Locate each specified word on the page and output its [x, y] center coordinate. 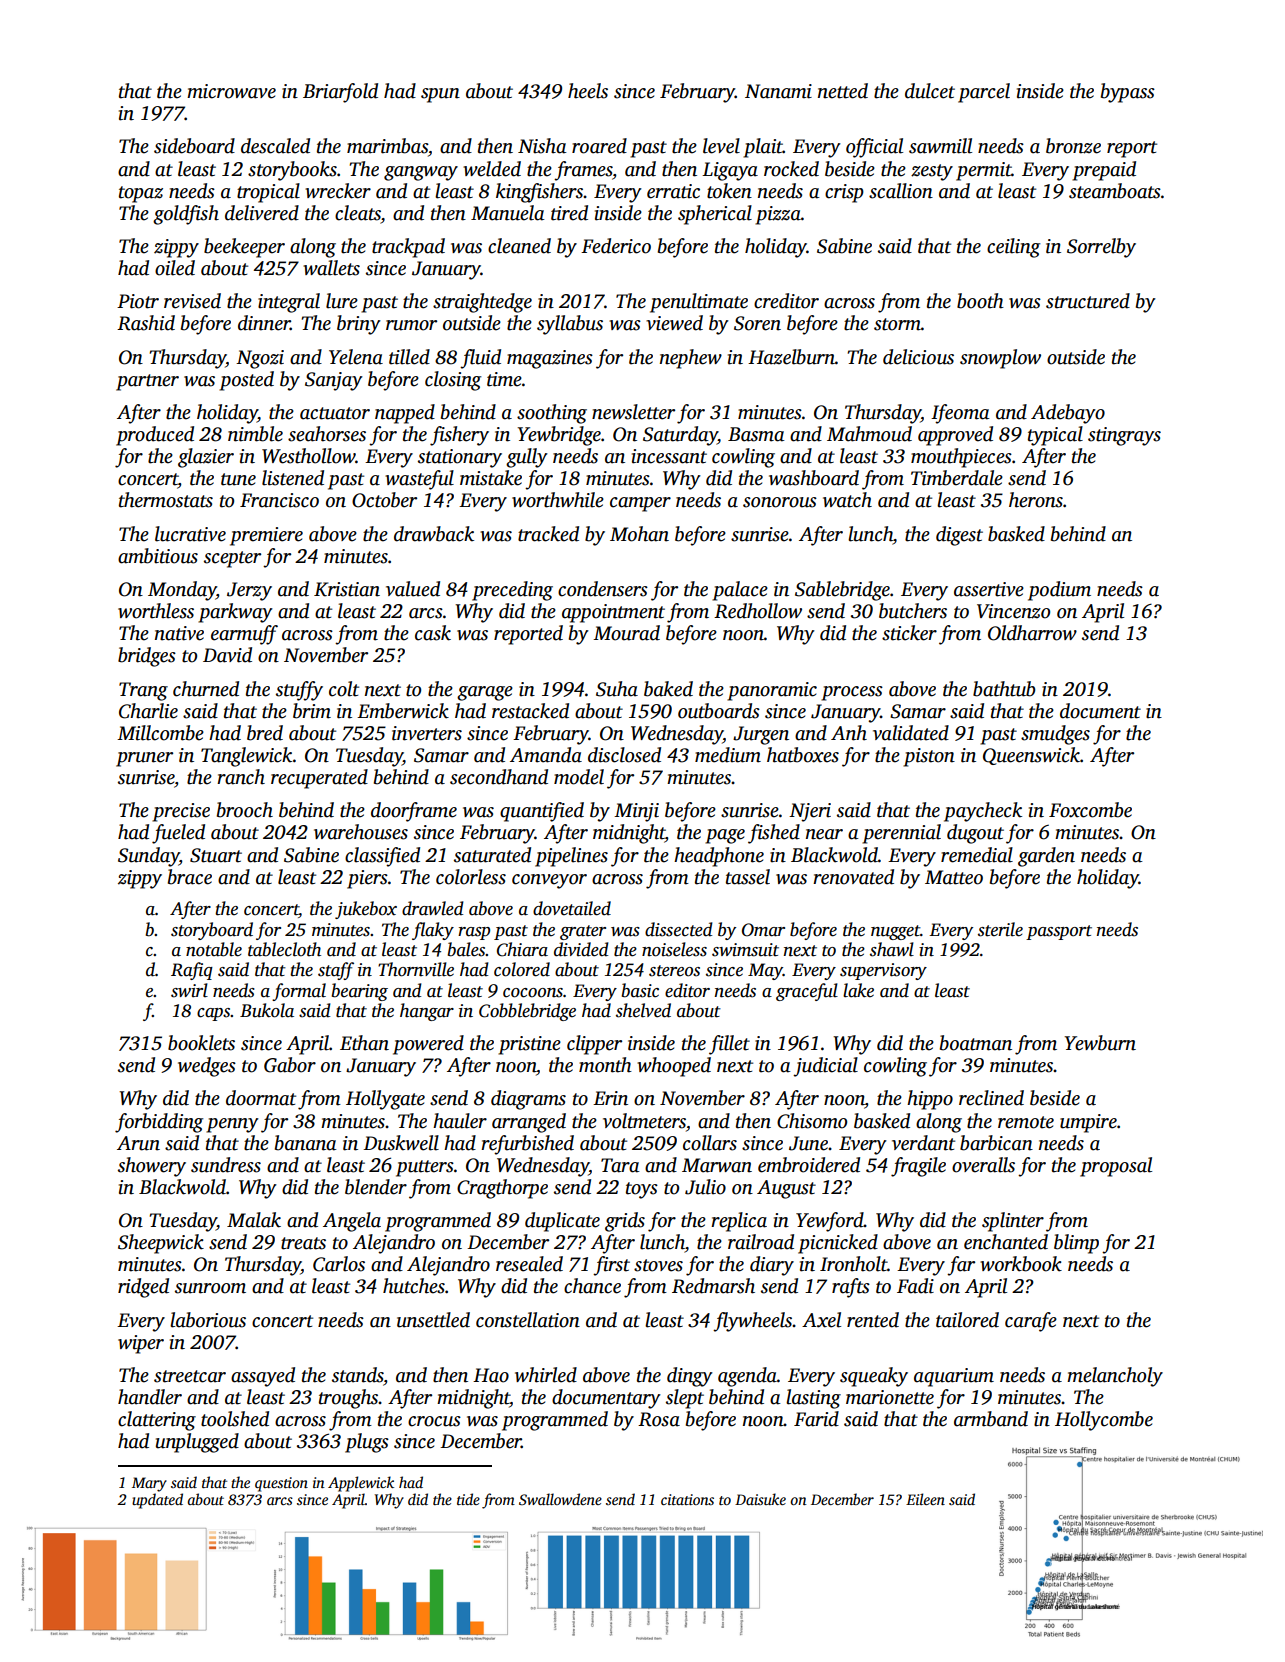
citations [687, 1499]
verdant [923, 1143]
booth [980, 301]
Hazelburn [791, 357]
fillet [729, 1045]
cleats [358, 213]
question [281, 1484]
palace [740, 591]
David [227, 655]
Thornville [416, 969]
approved [955, 436]
